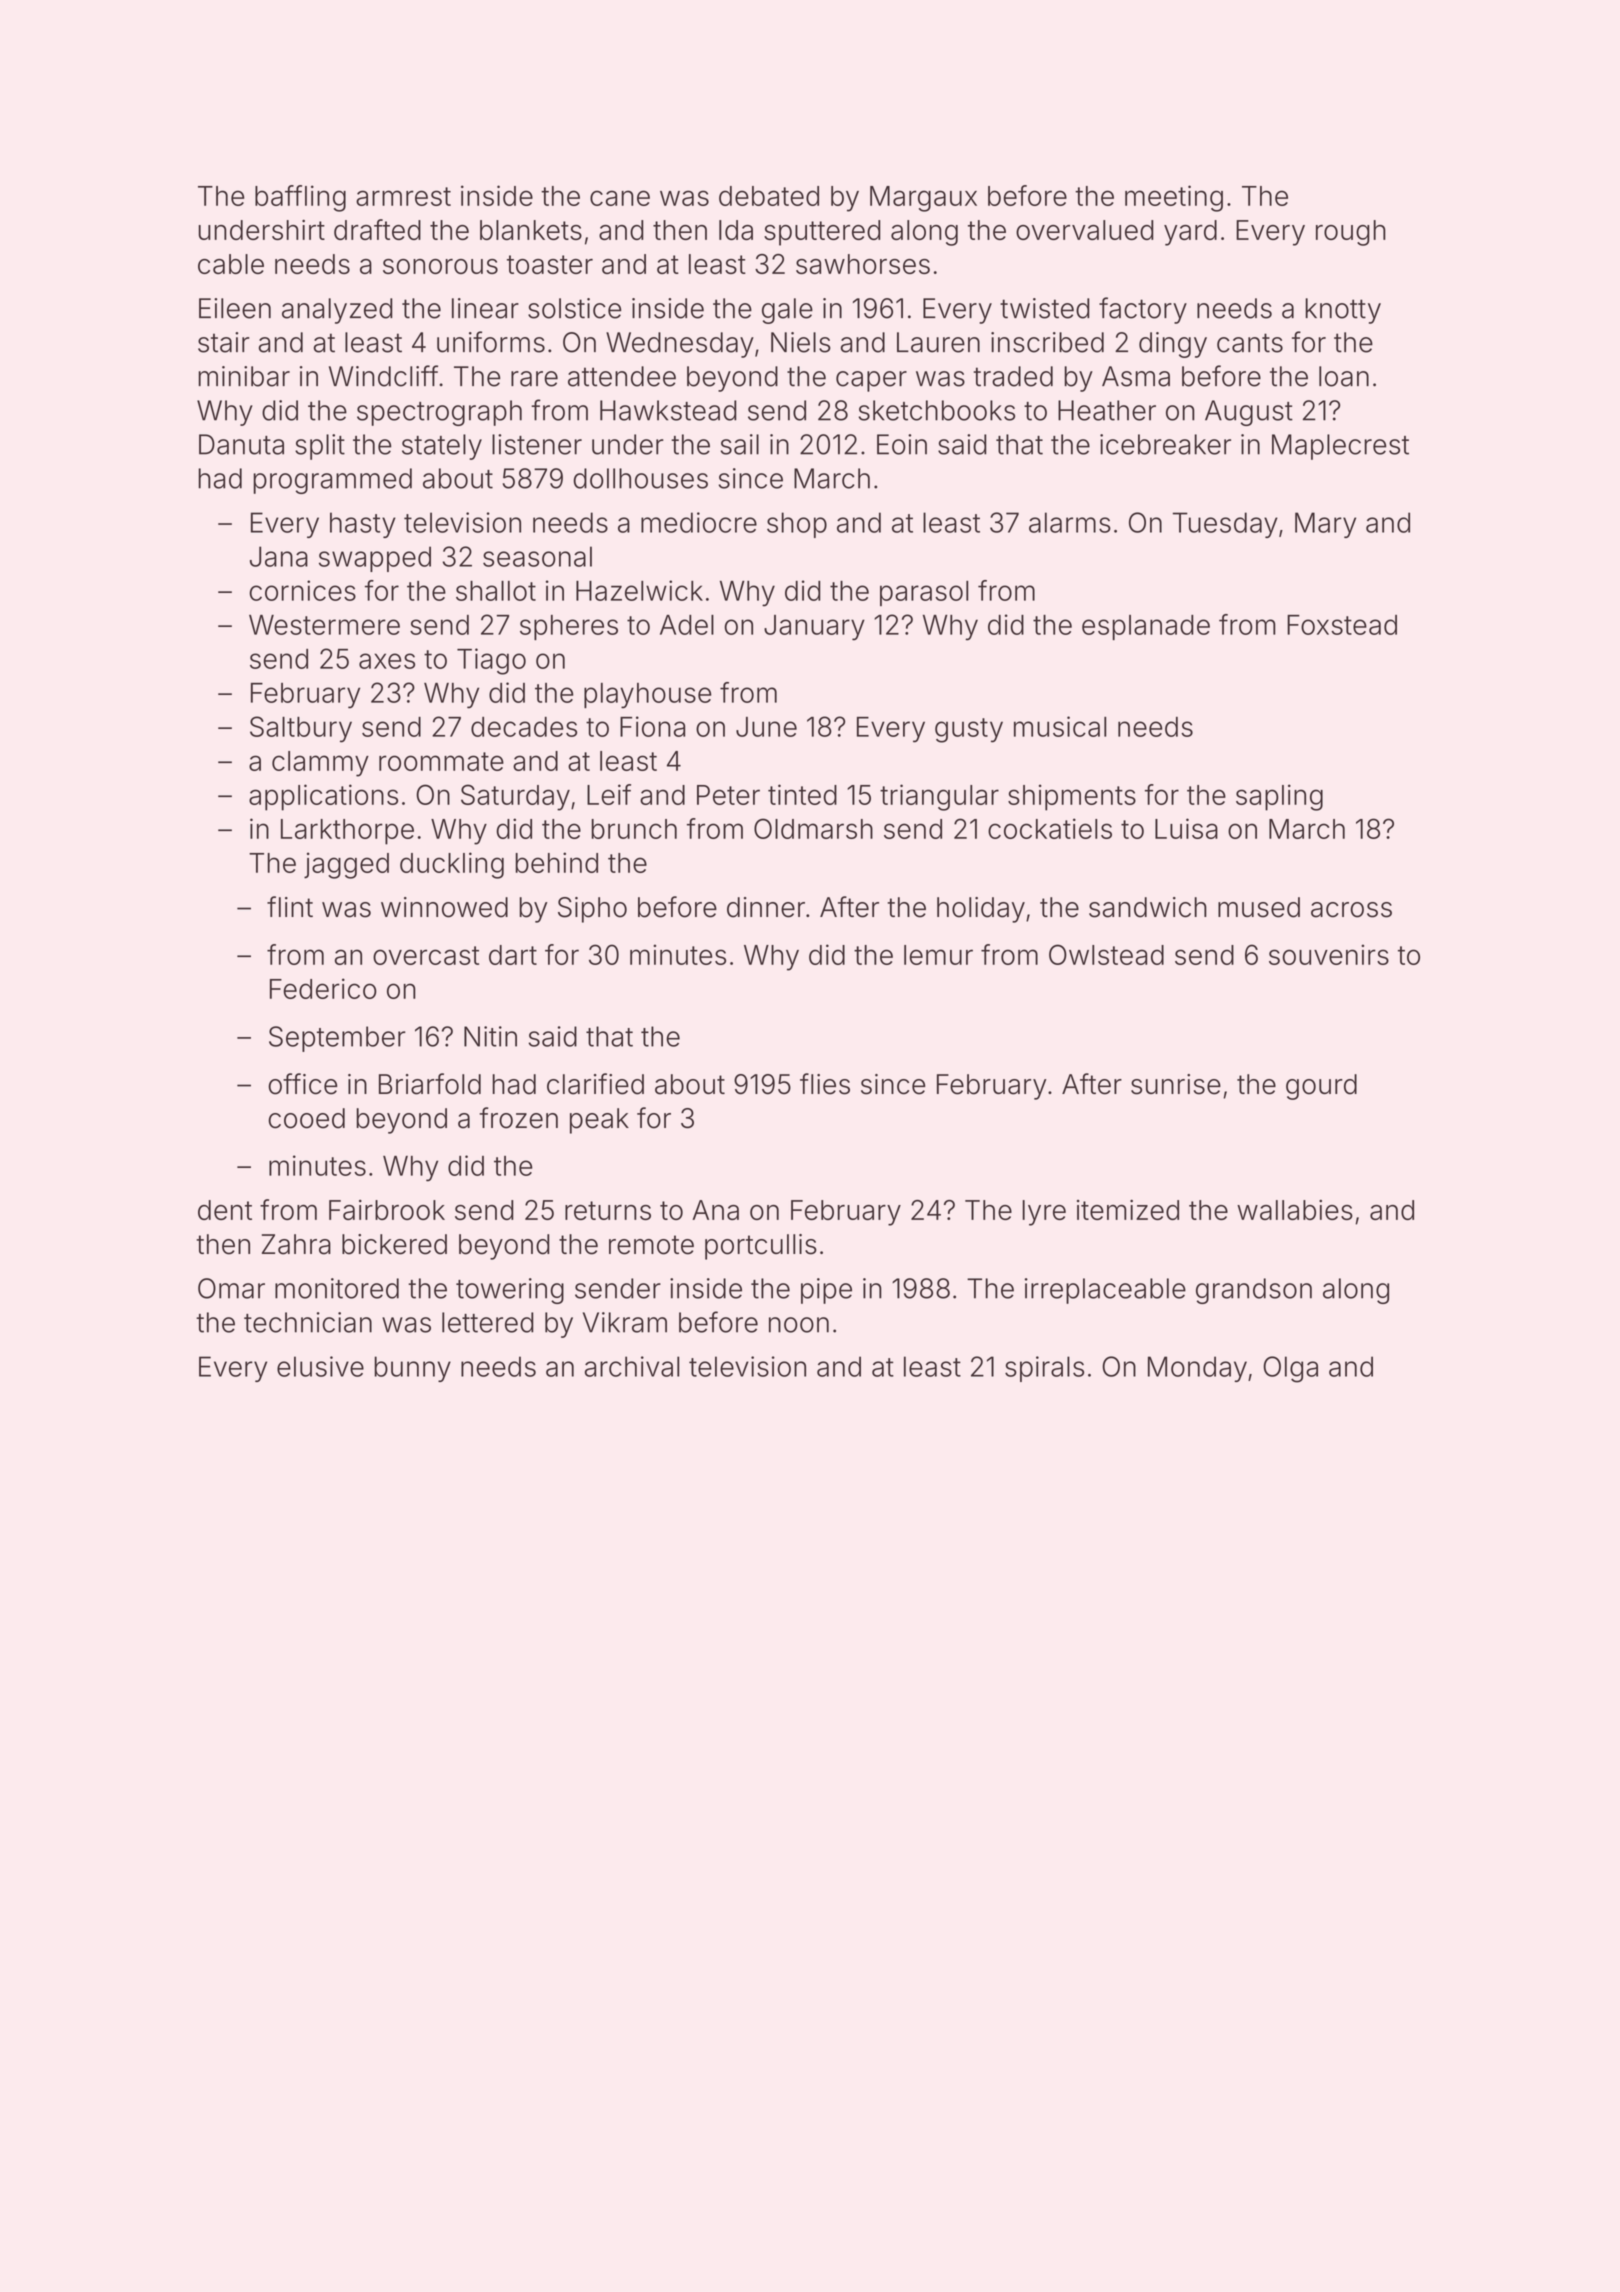  I want to click on flint, so click(290, 906).
